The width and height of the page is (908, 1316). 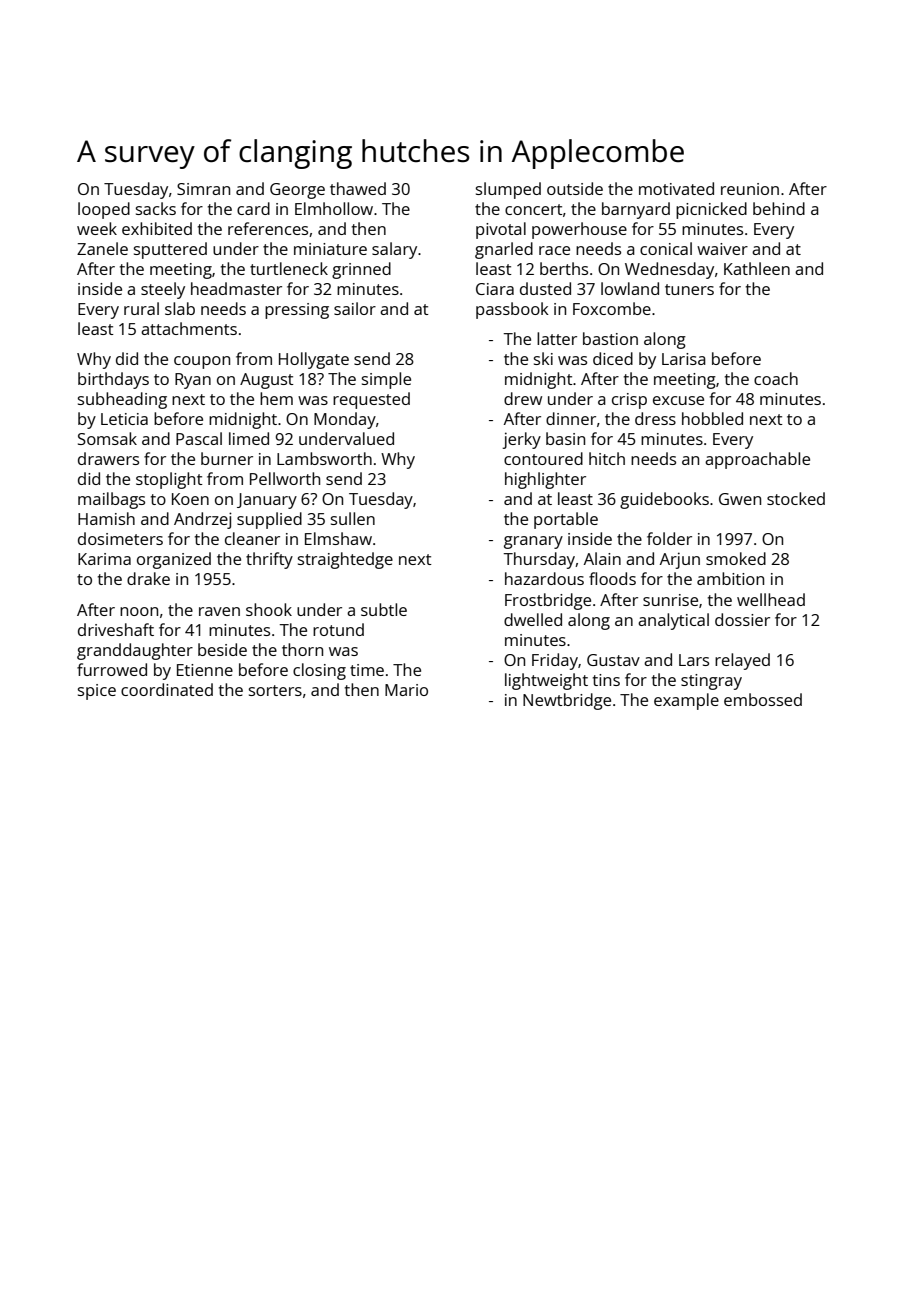 I want to click on motivated, so click(x=676, y=188).
